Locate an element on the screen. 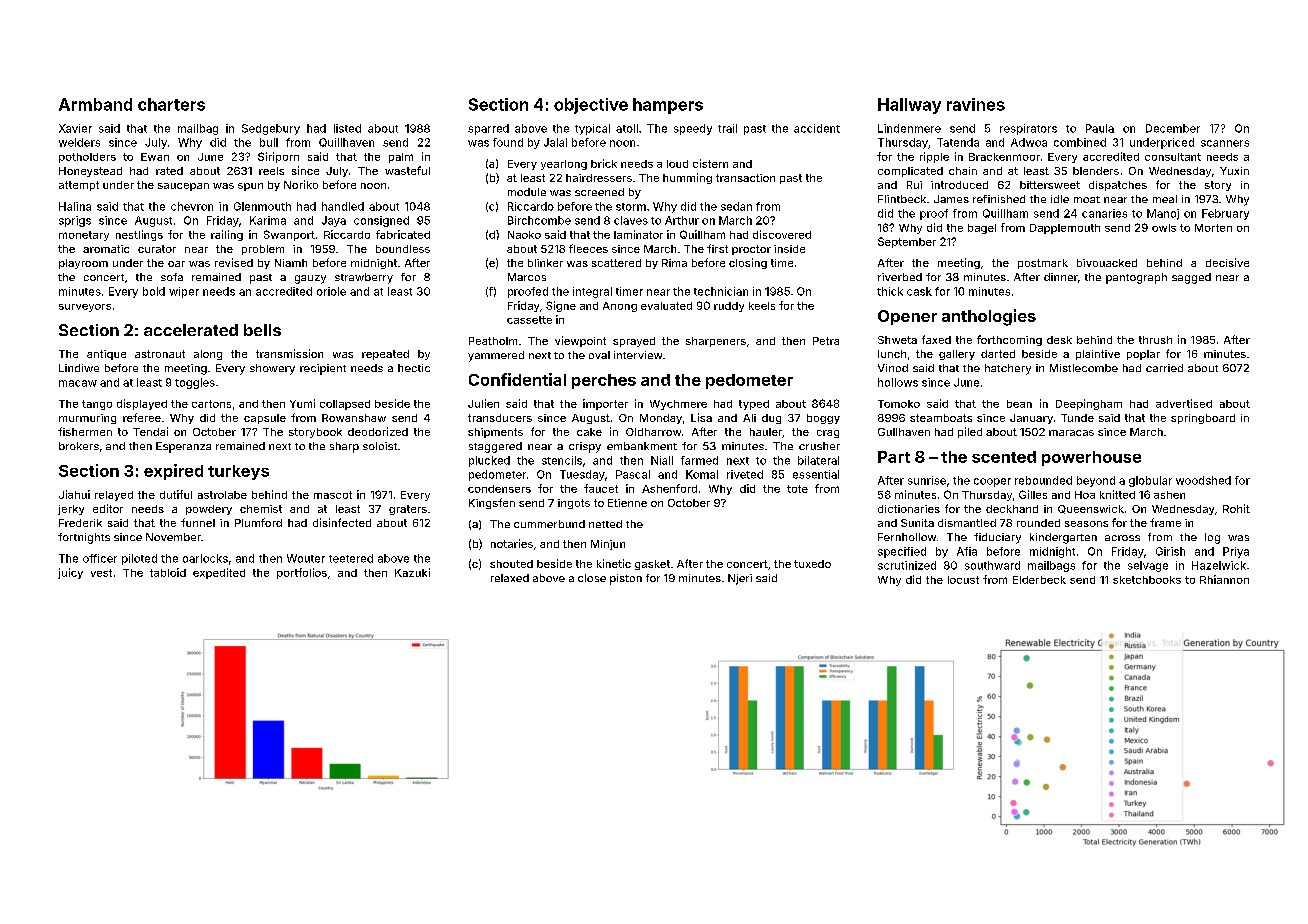 This screenshot has height=924, width=1308. Petra is located at coordinates (826, 341).
